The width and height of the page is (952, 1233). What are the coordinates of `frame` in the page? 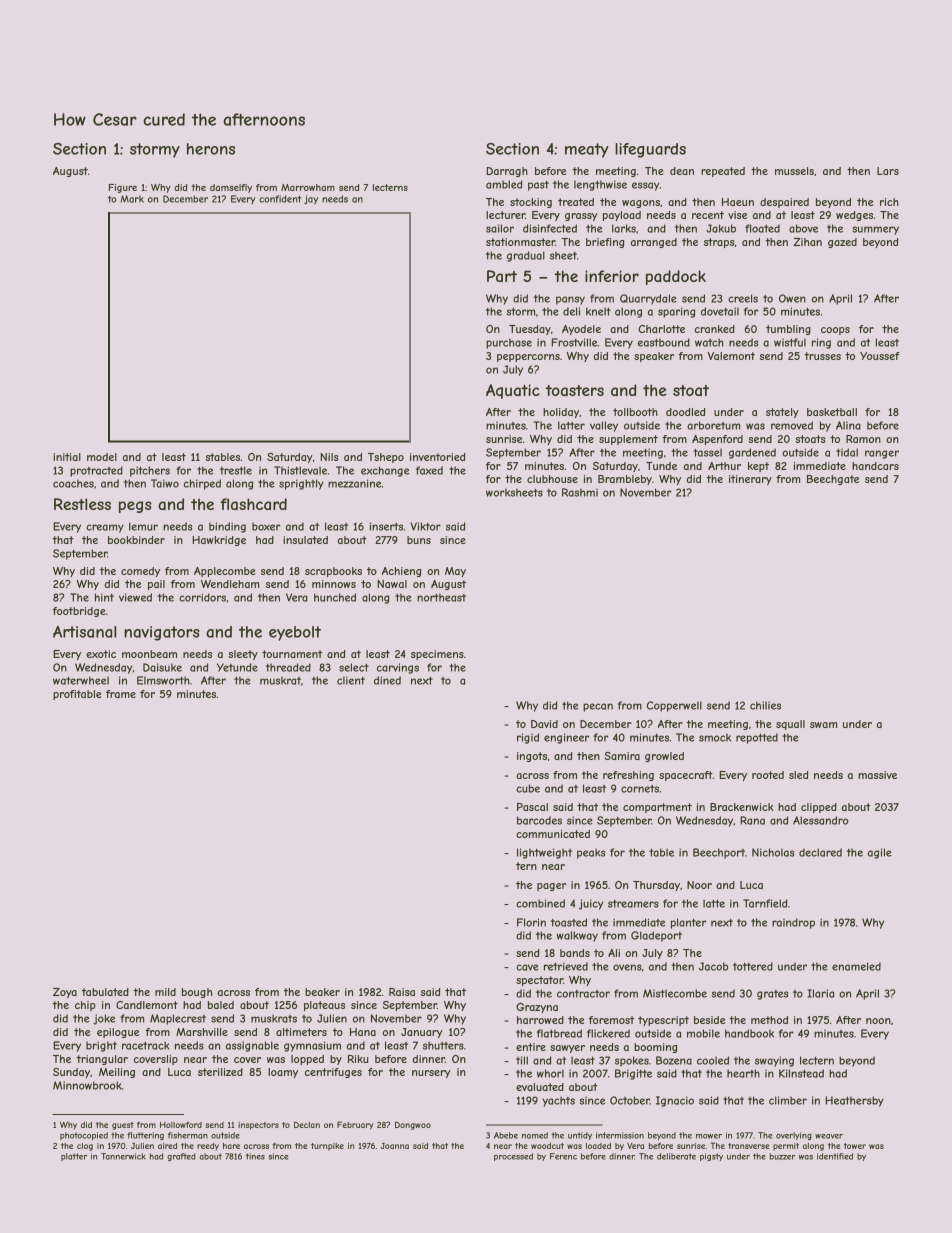 It's located at (121, 694).
